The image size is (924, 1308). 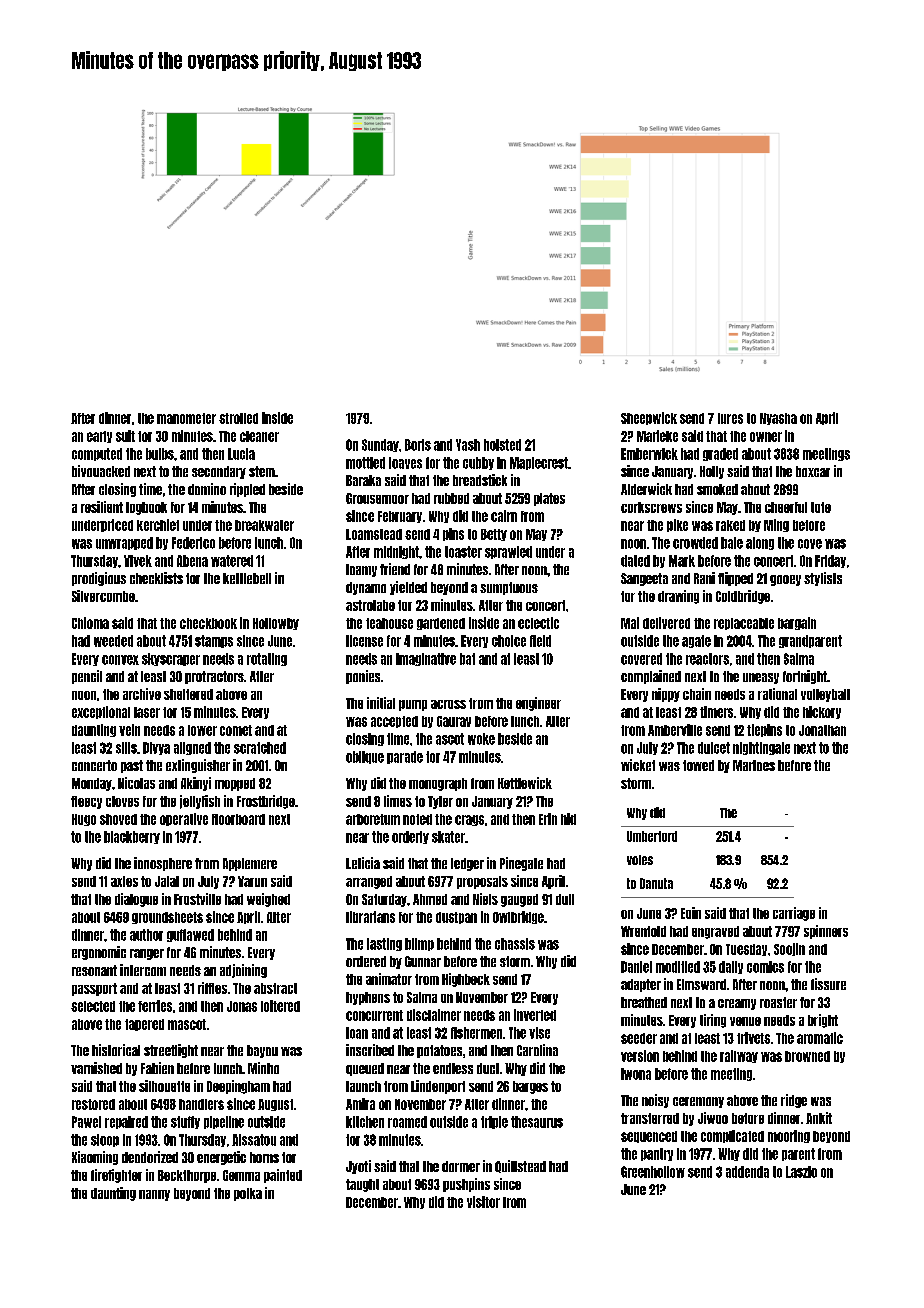 What do you see at coordinates (789, 949) in the screenshot?
I see `Soojin` at bounding box center [789, 949].
